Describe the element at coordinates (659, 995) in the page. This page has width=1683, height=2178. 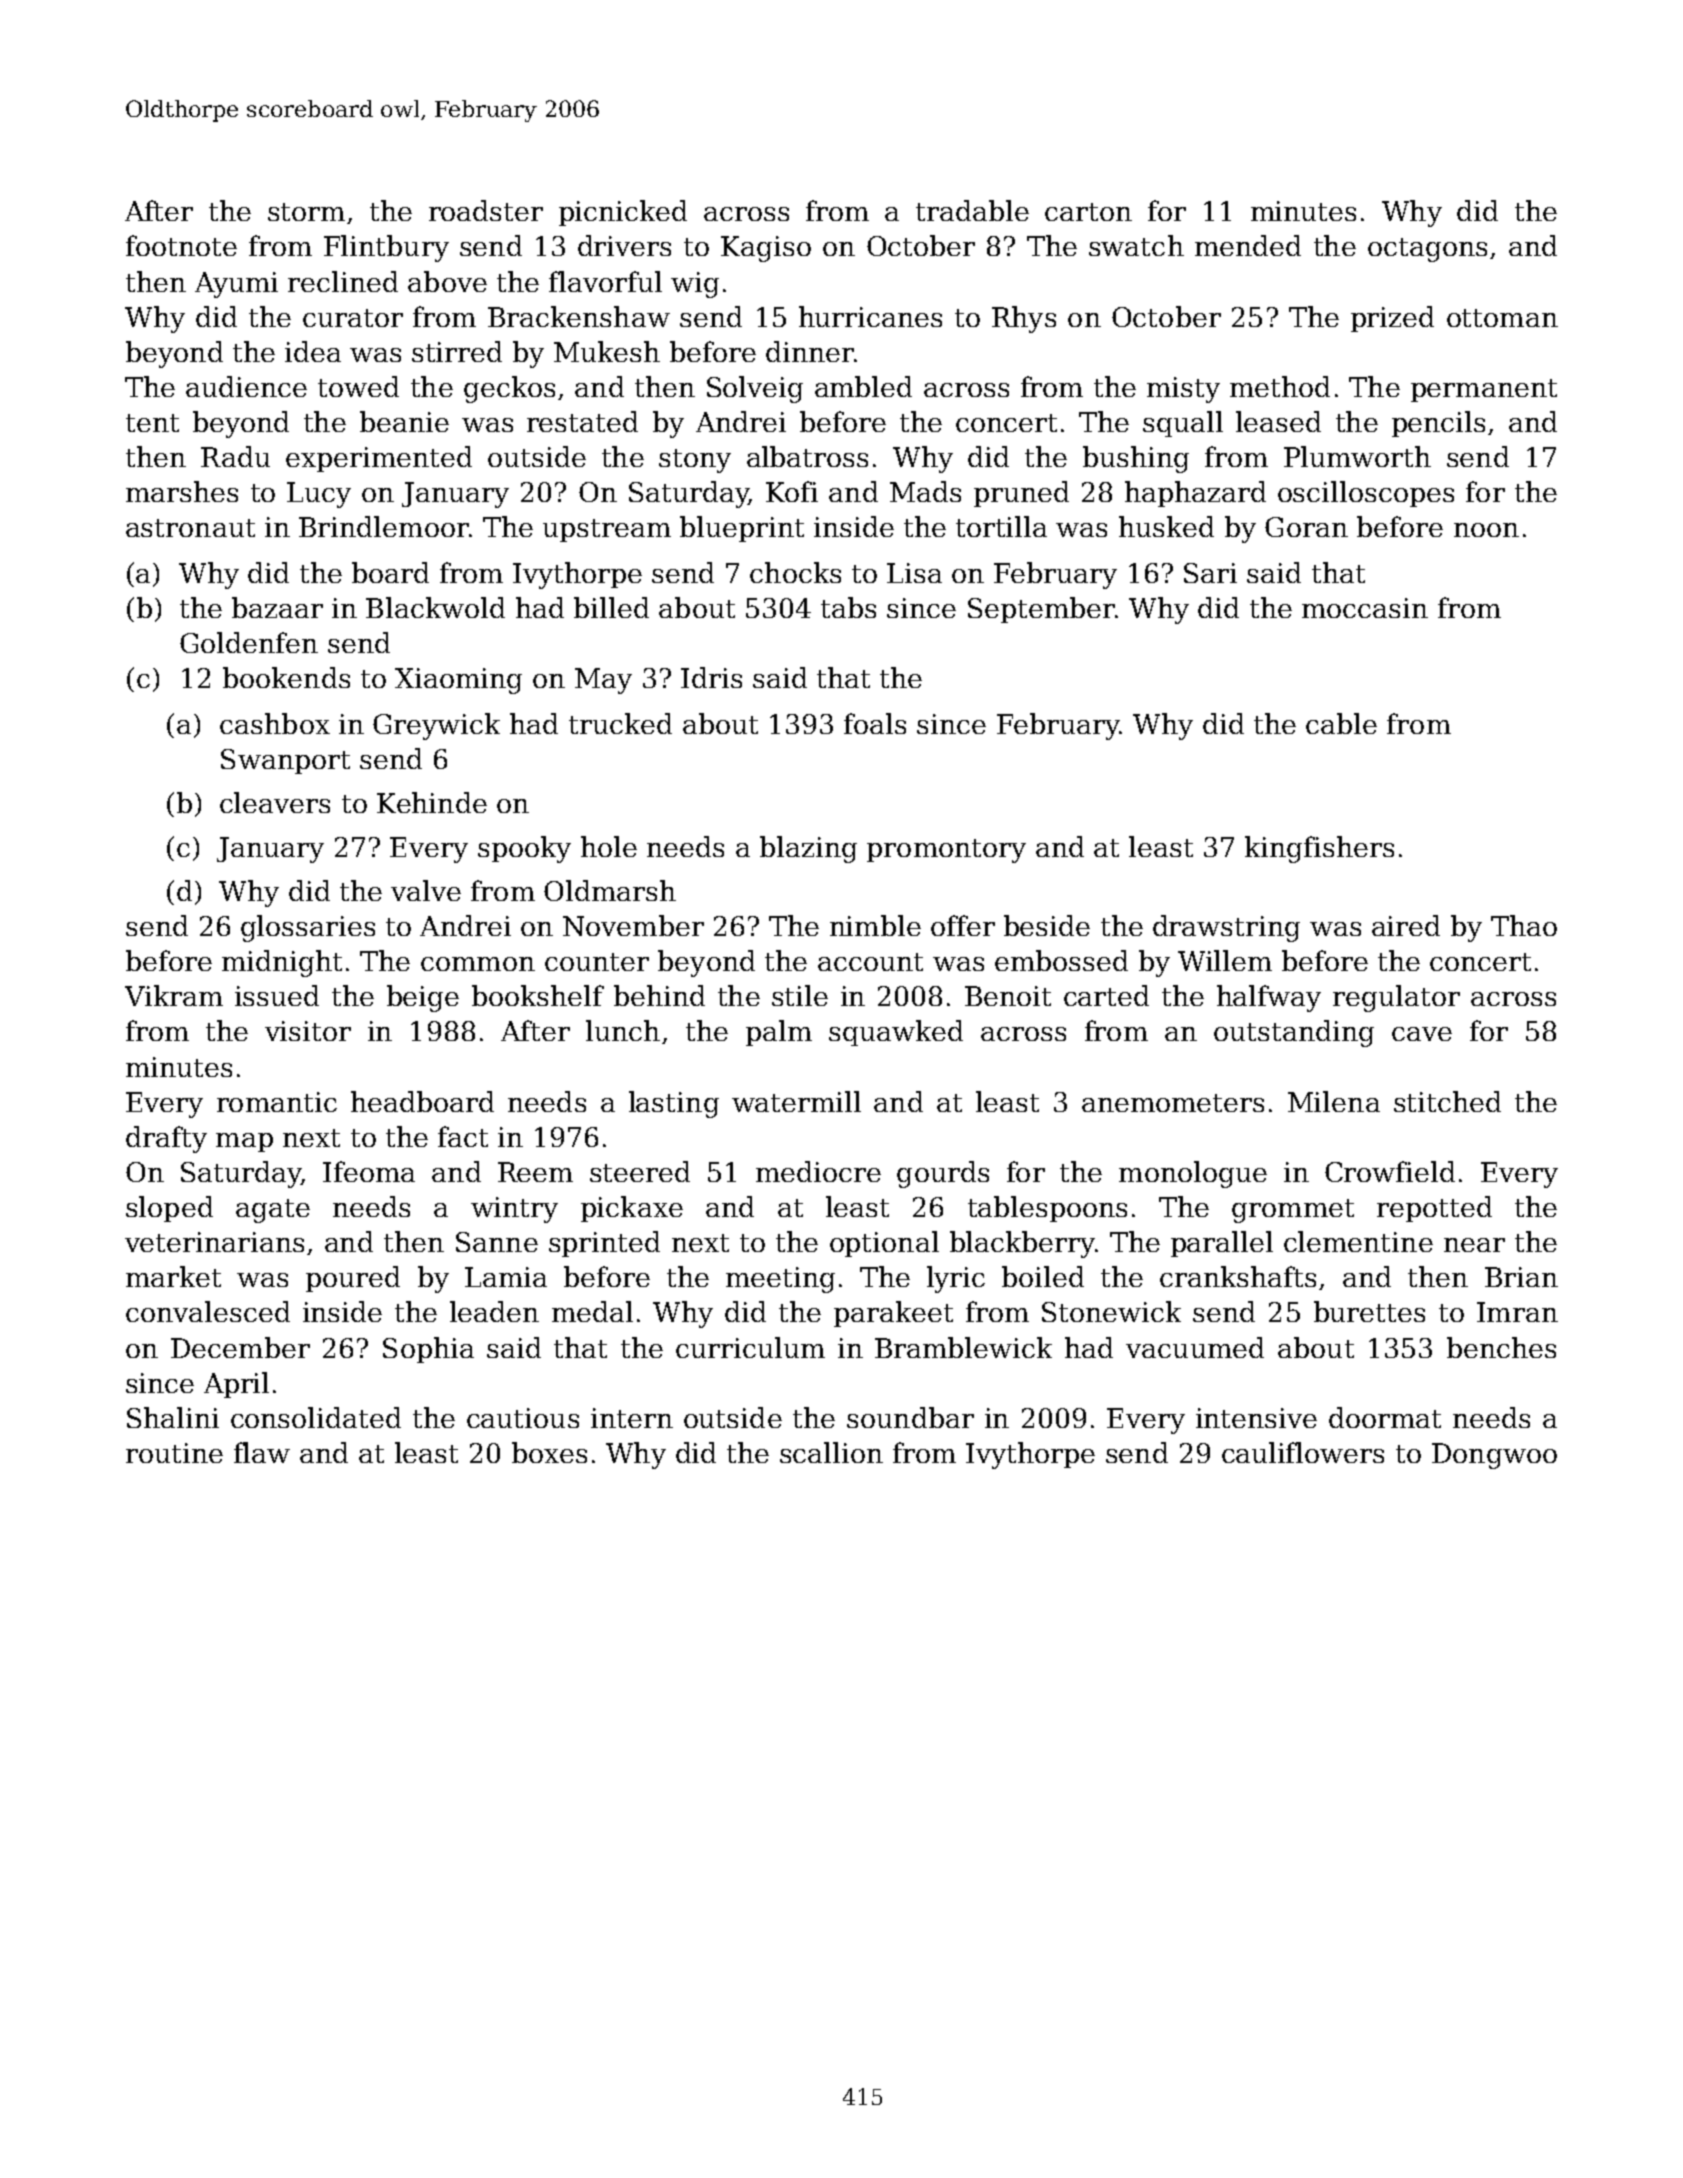
I see `behind` at that location.
